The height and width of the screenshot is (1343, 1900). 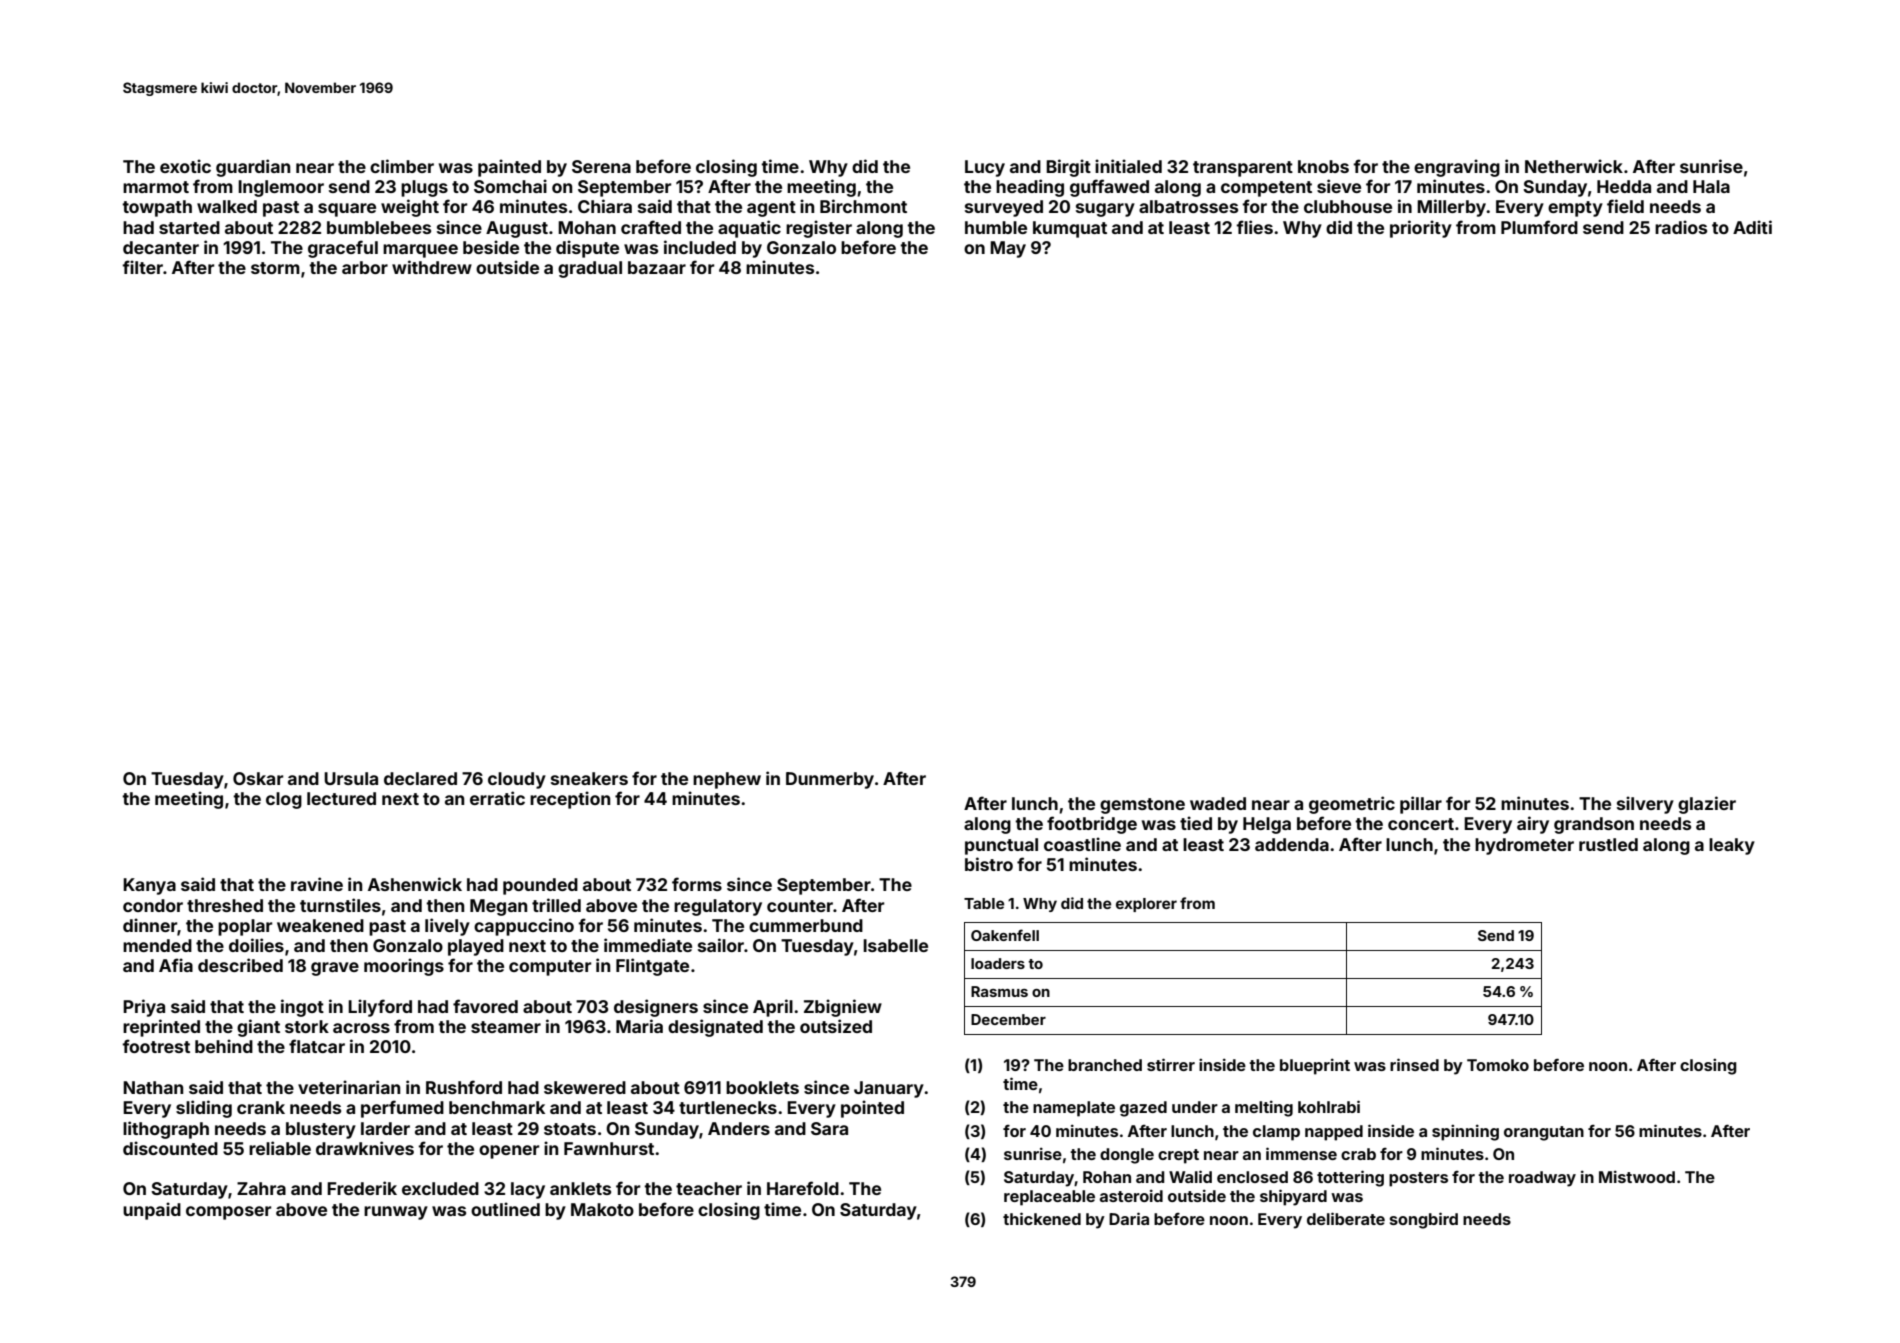 What do you see at coordinates (1681, 227) in the screenshot?
I see `radios` at bounding box center [1681, 227].
